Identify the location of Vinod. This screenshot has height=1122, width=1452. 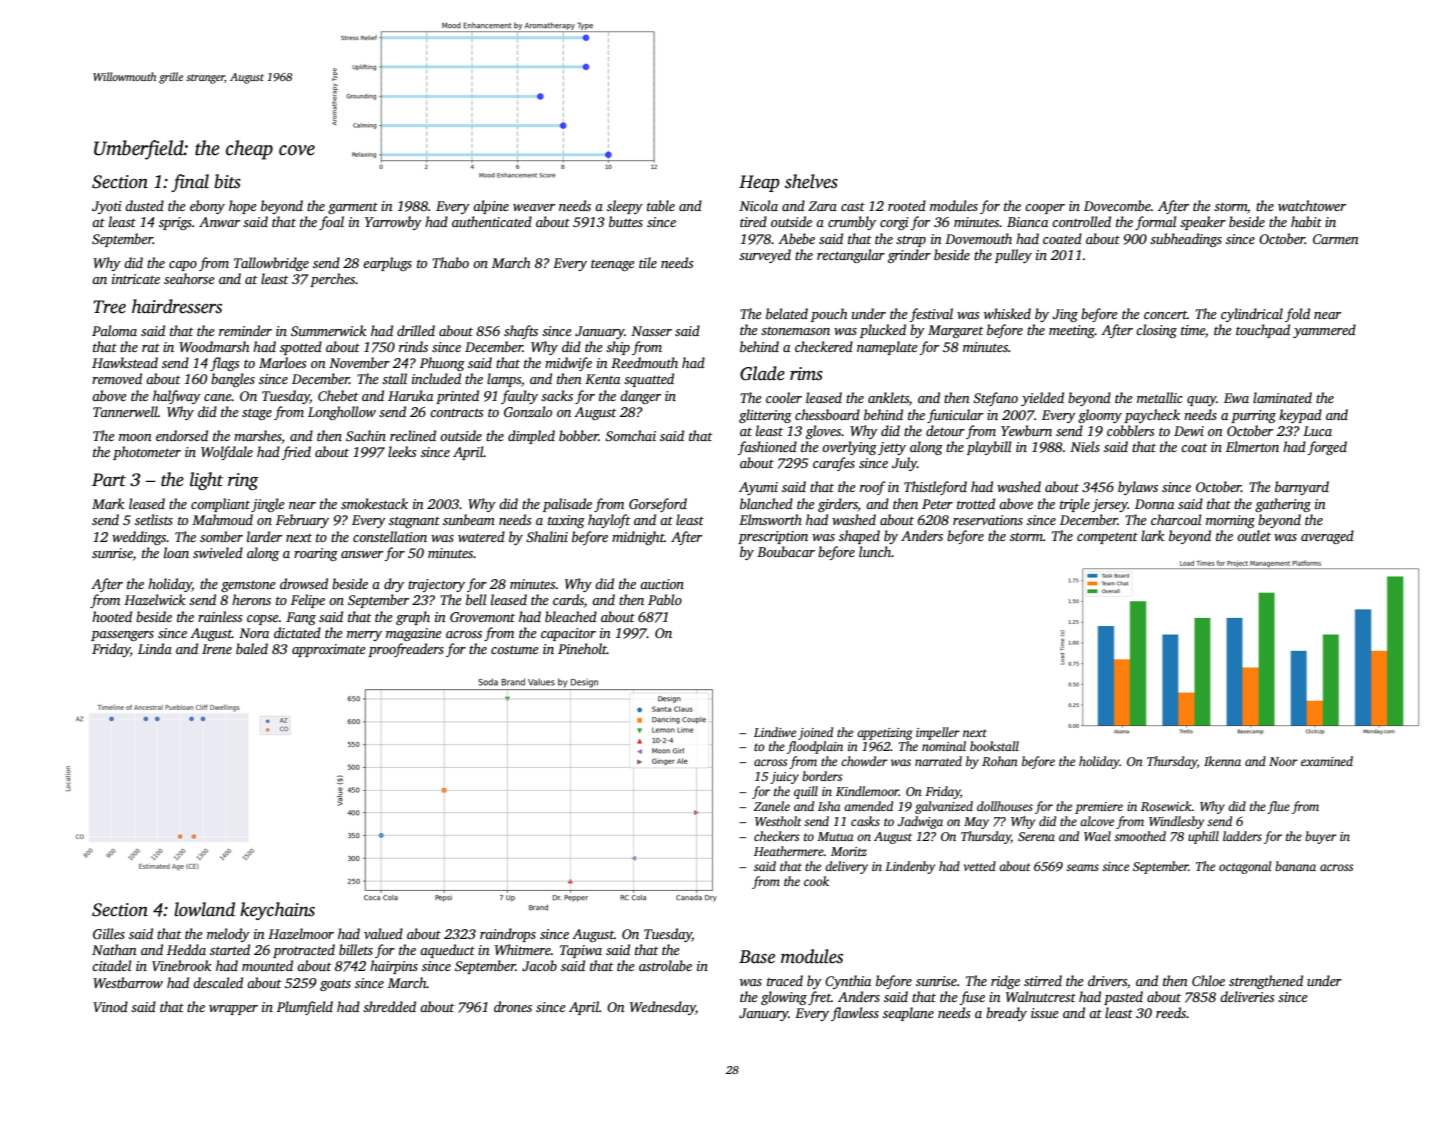
(110, 1006).
